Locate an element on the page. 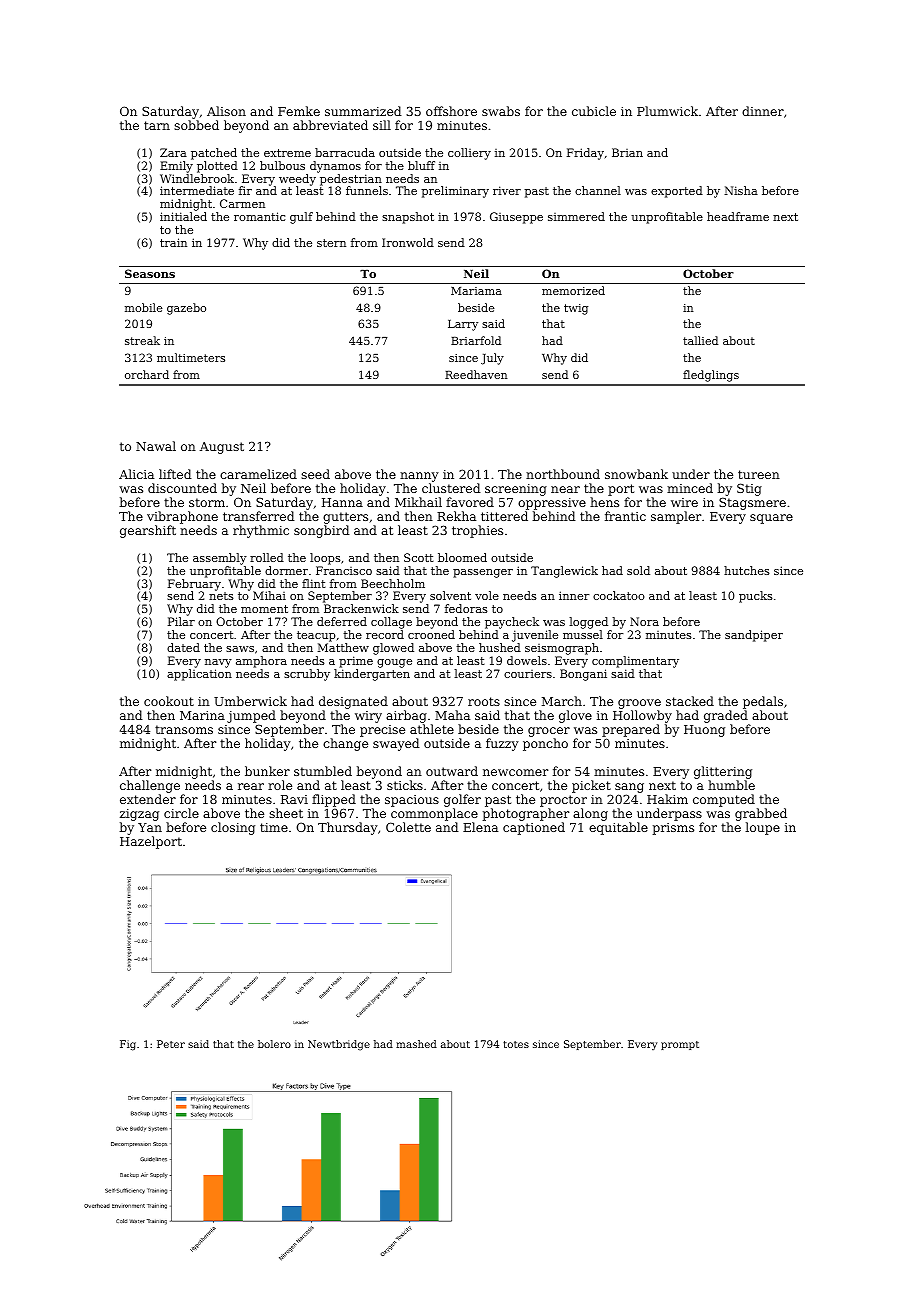 The image size is (924, 1314). minced is located at coordinates (690, 488).
